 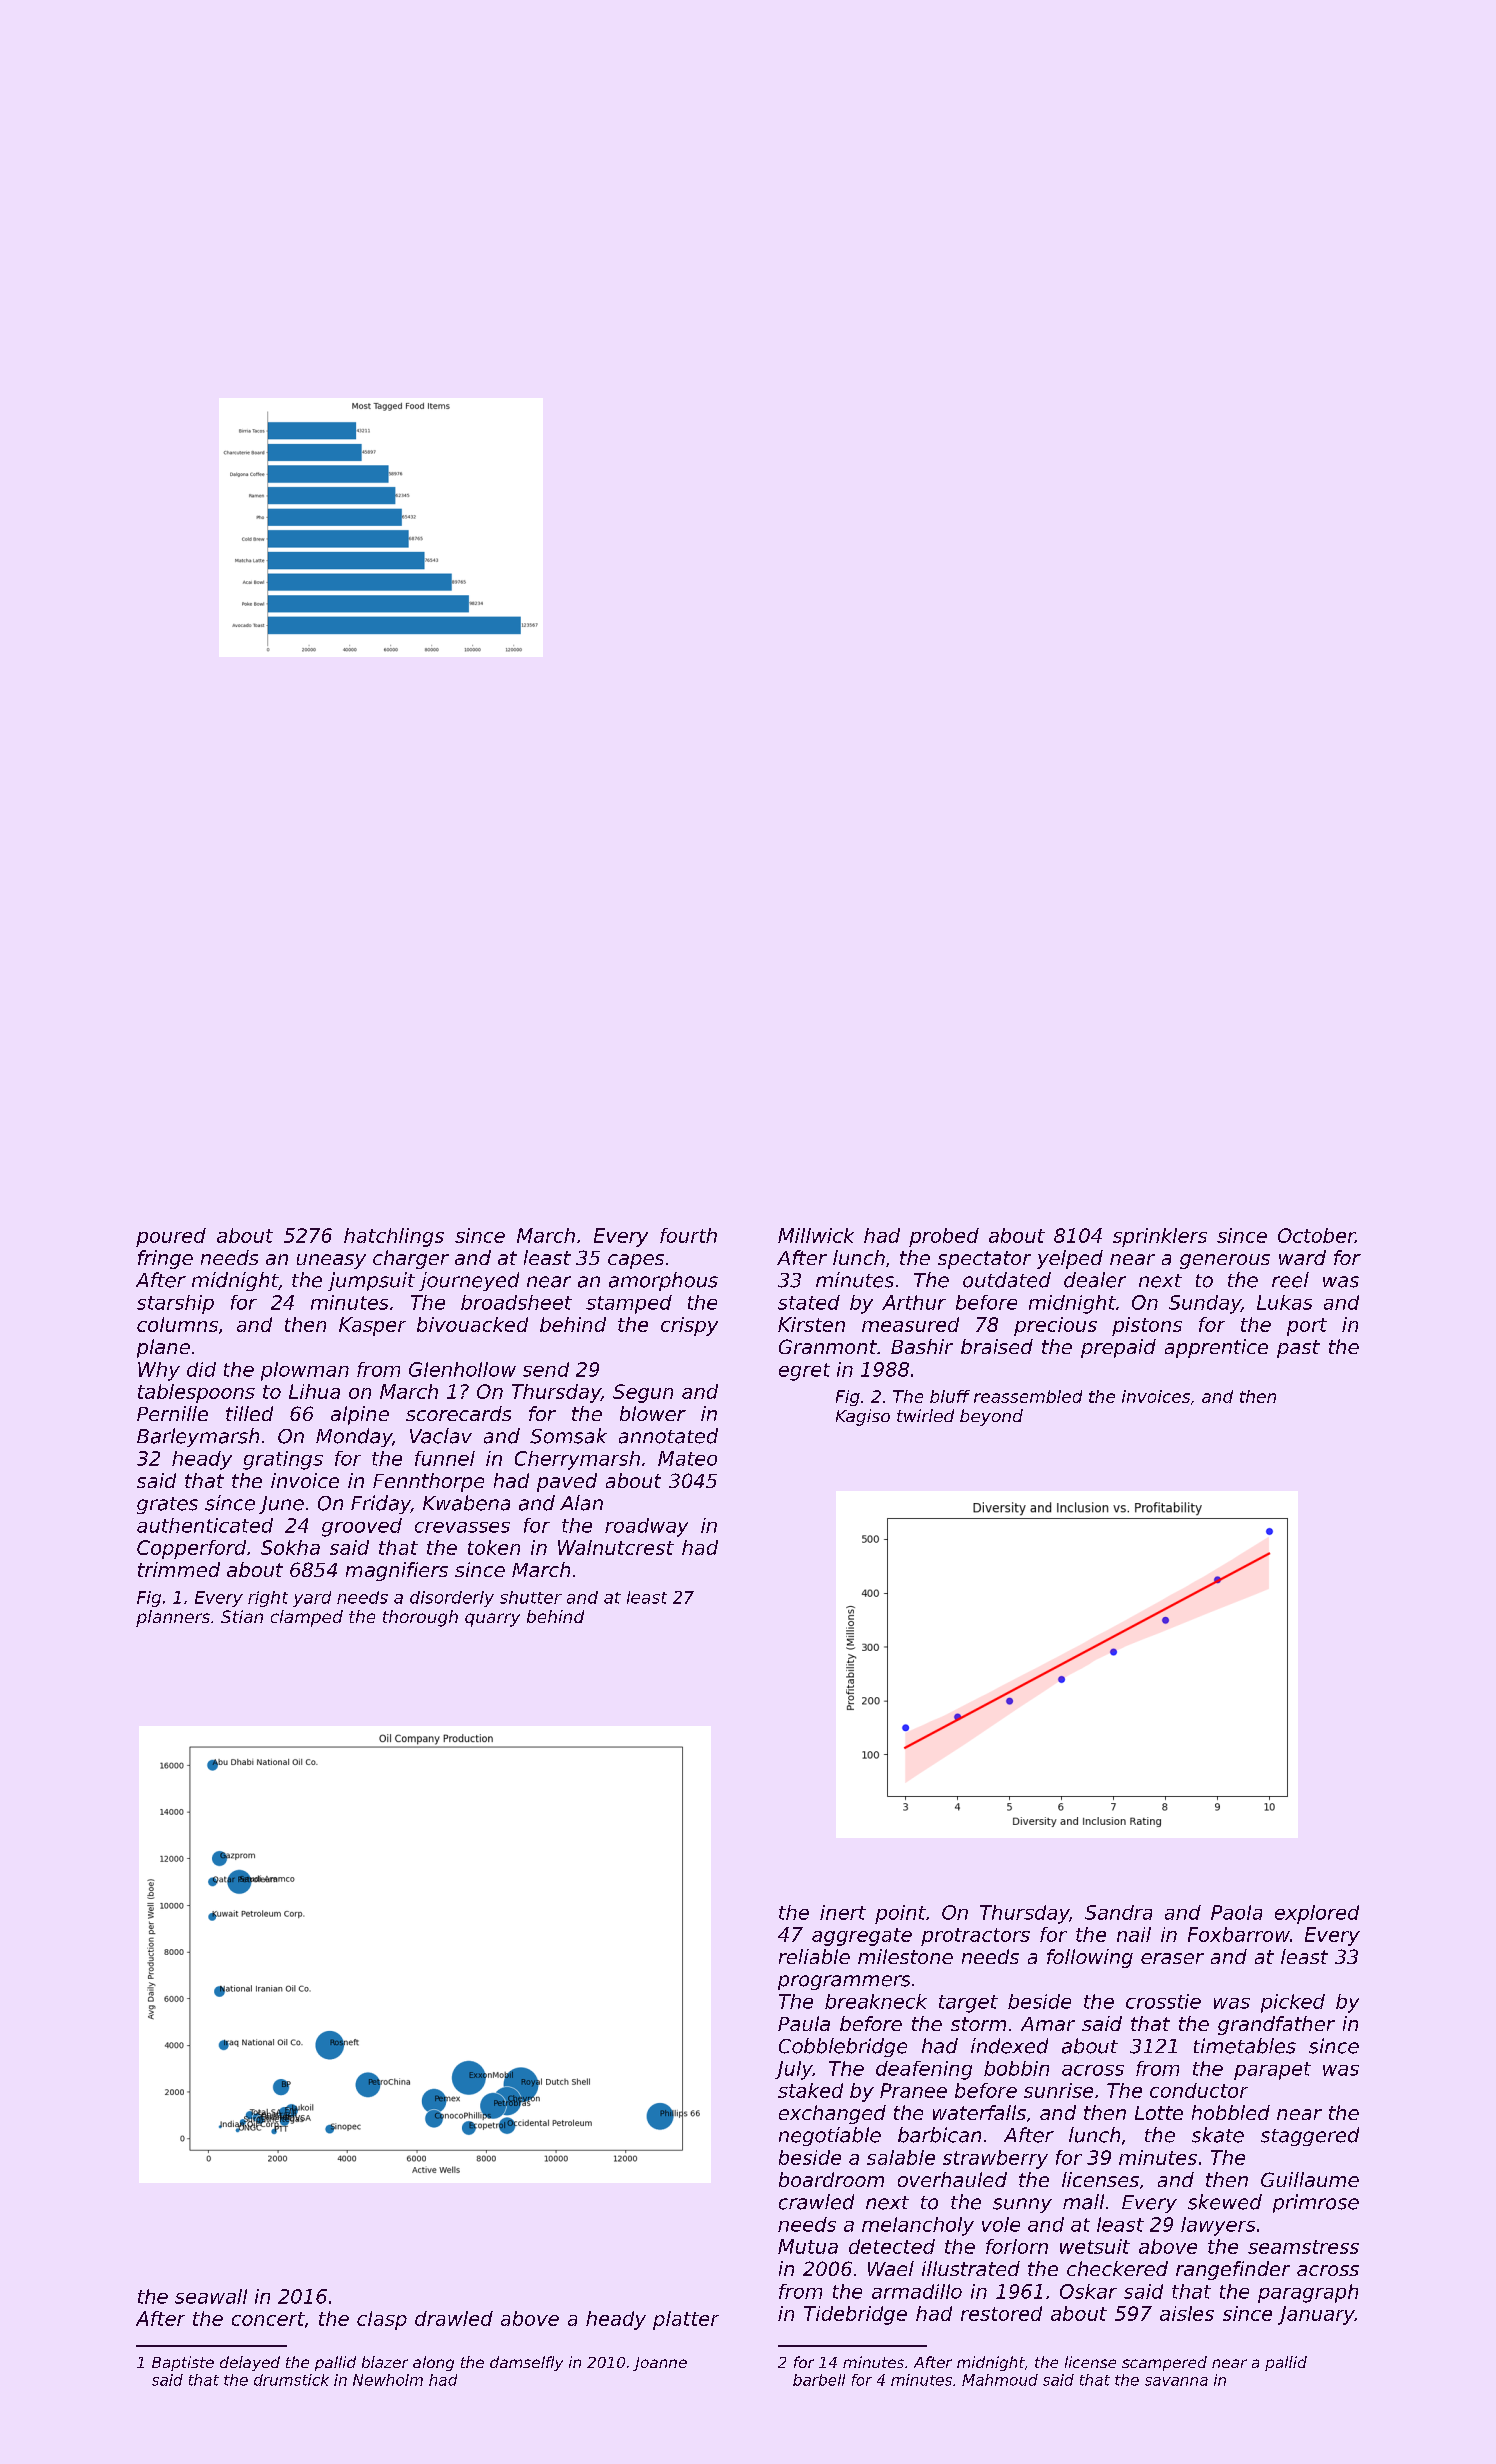 What do you see at coordinates (1160, 1237) in the image?
I see `sprinklers` at bounding box center [1160, 1237].
